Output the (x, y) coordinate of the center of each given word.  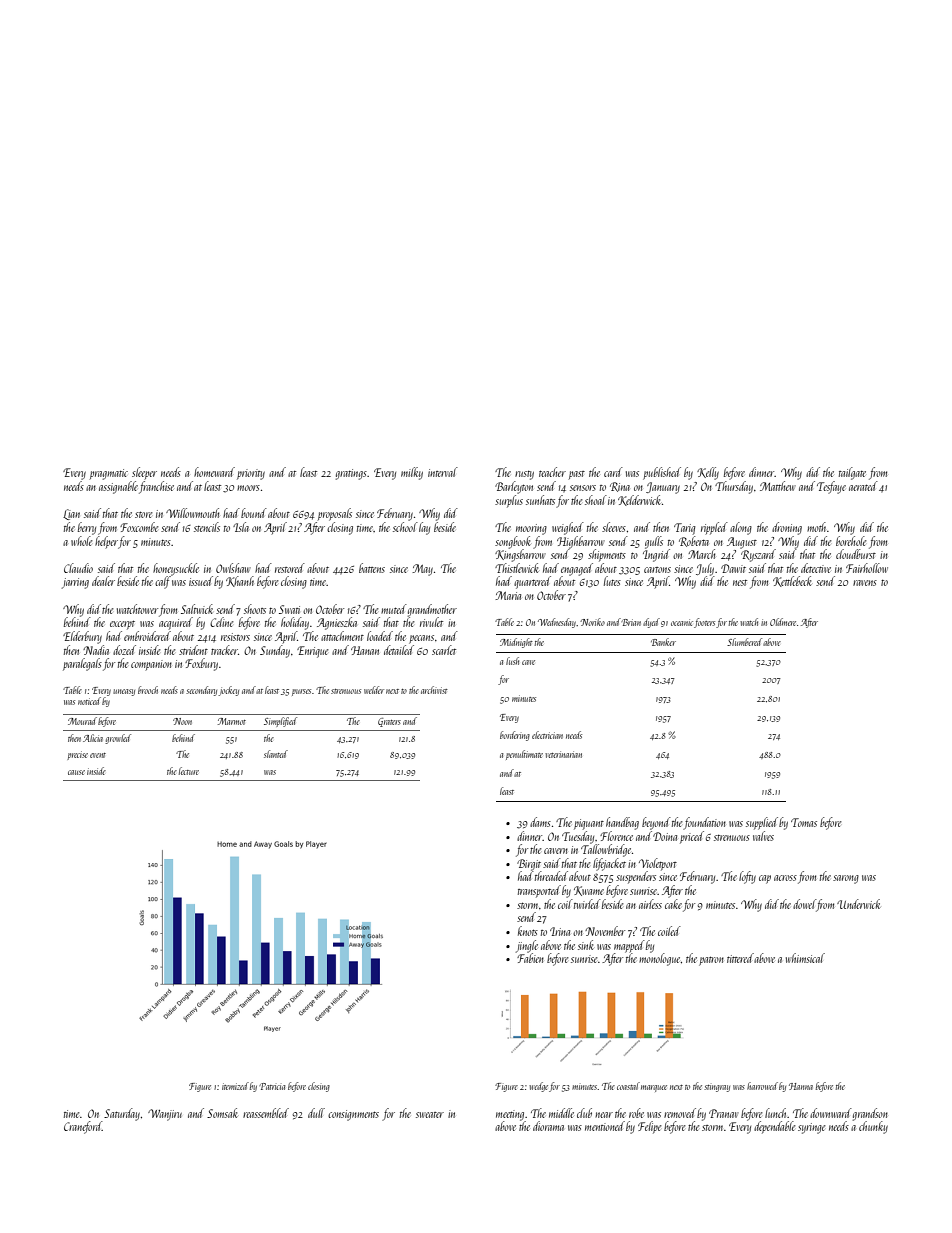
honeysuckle (176, 569)
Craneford (83, 1127)
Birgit (529, 865)
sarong (846, 879)
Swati (289, 609)
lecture (189, 771)
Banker (663, 642)
